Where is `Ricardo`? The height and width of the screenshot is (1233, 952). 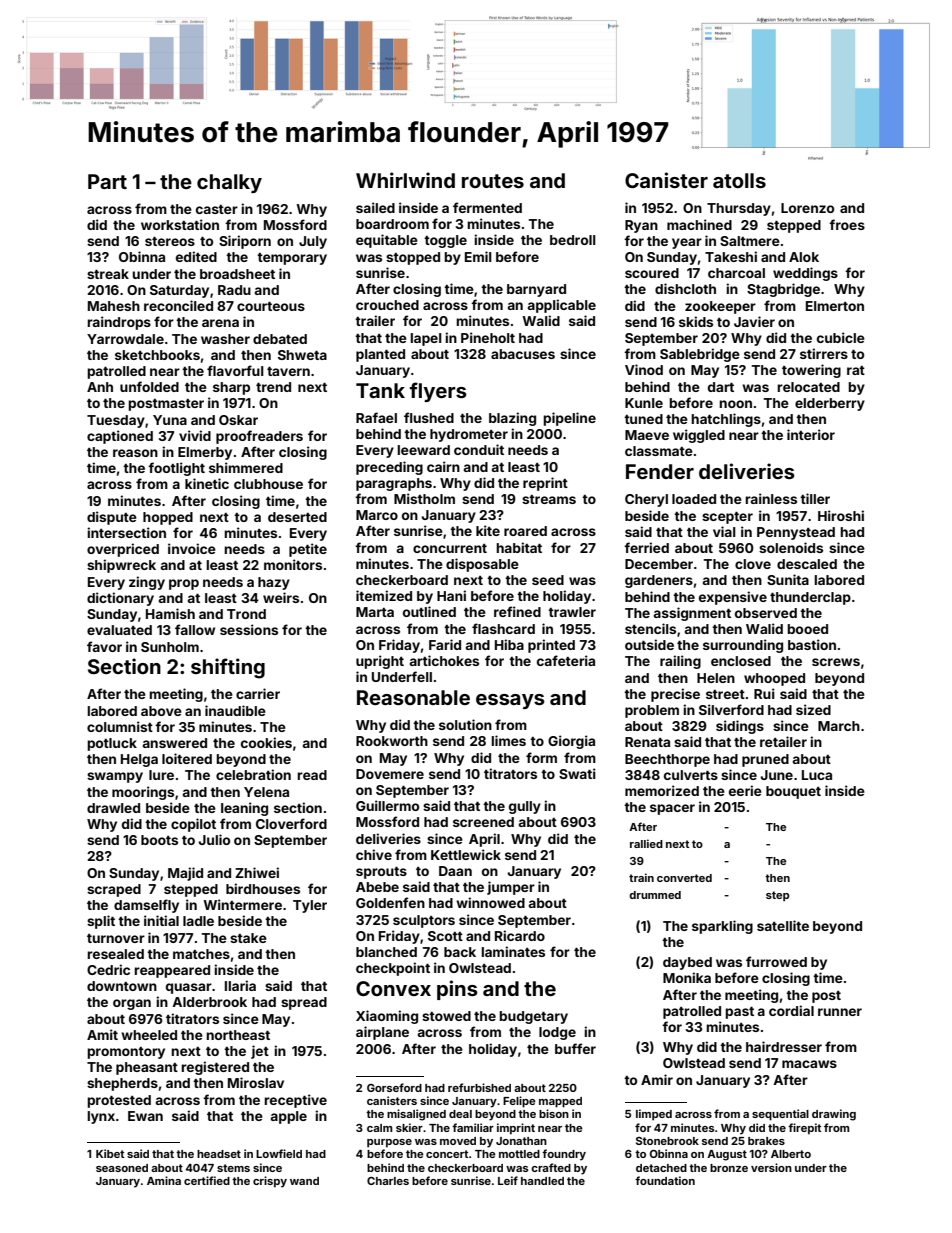 Ricardo is located at coordinates (520, 935).
